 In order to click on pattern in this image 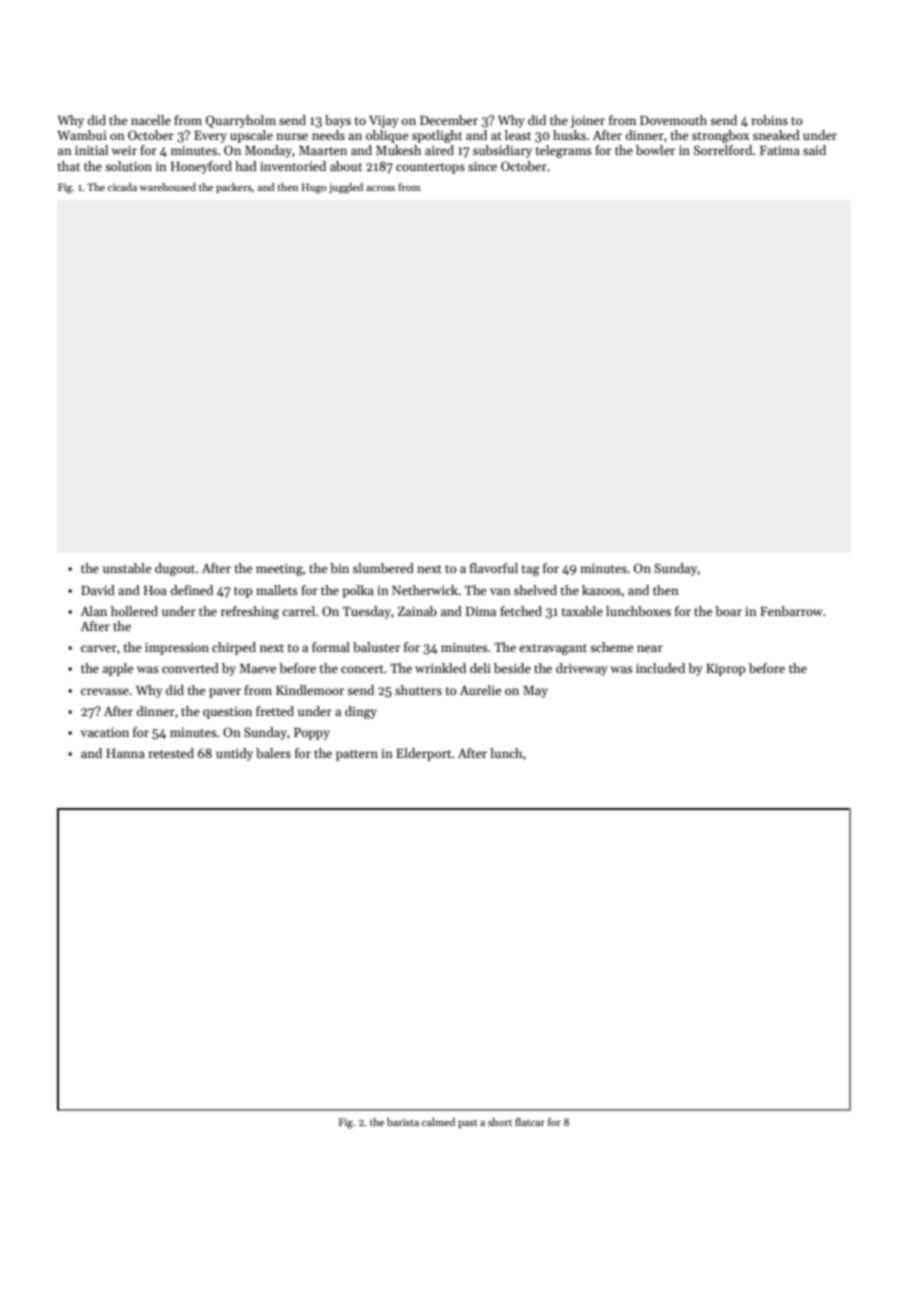, I will do `click(357, 755)`.
